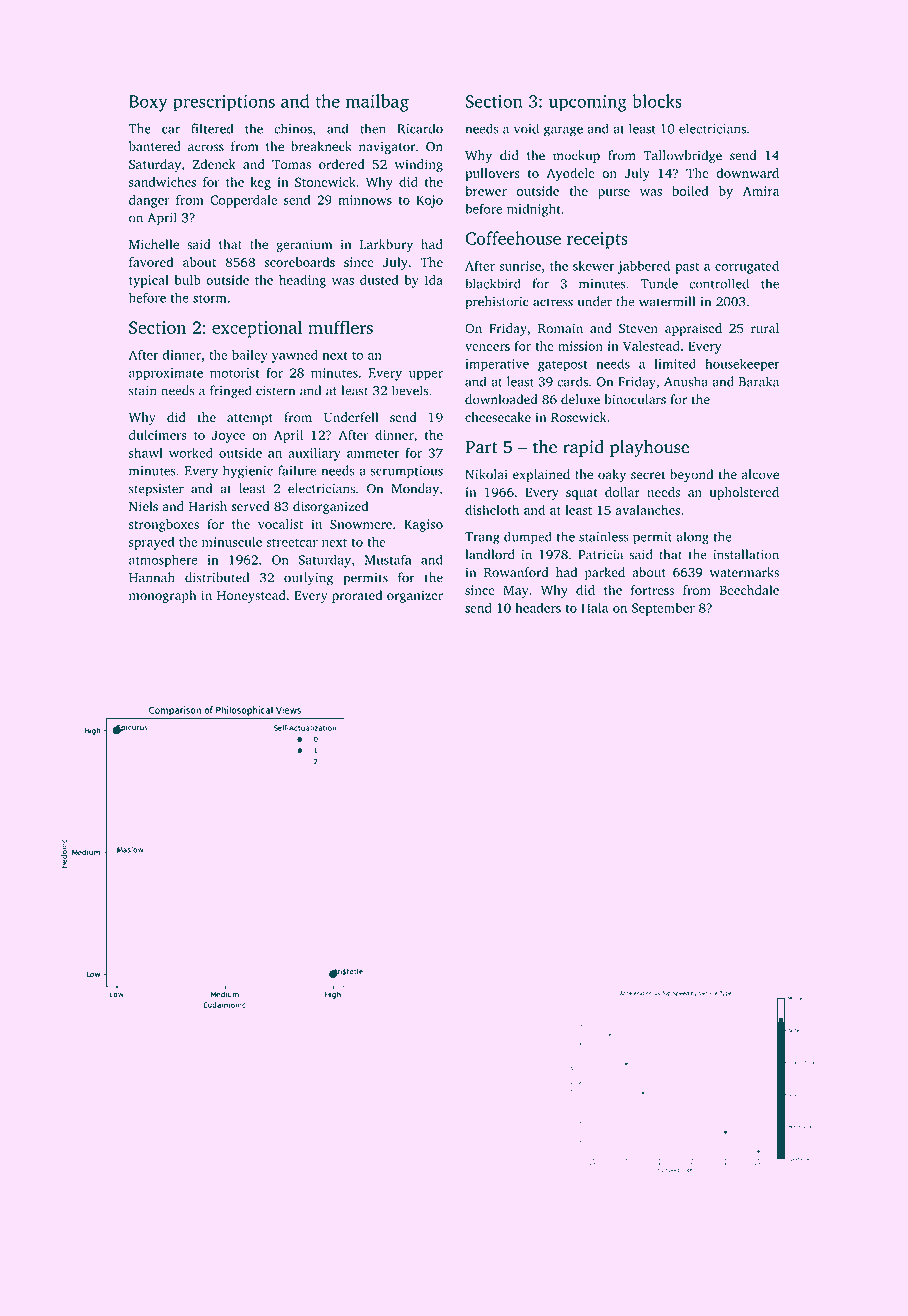  I want to click on prescriptions, so click(224, 103).
